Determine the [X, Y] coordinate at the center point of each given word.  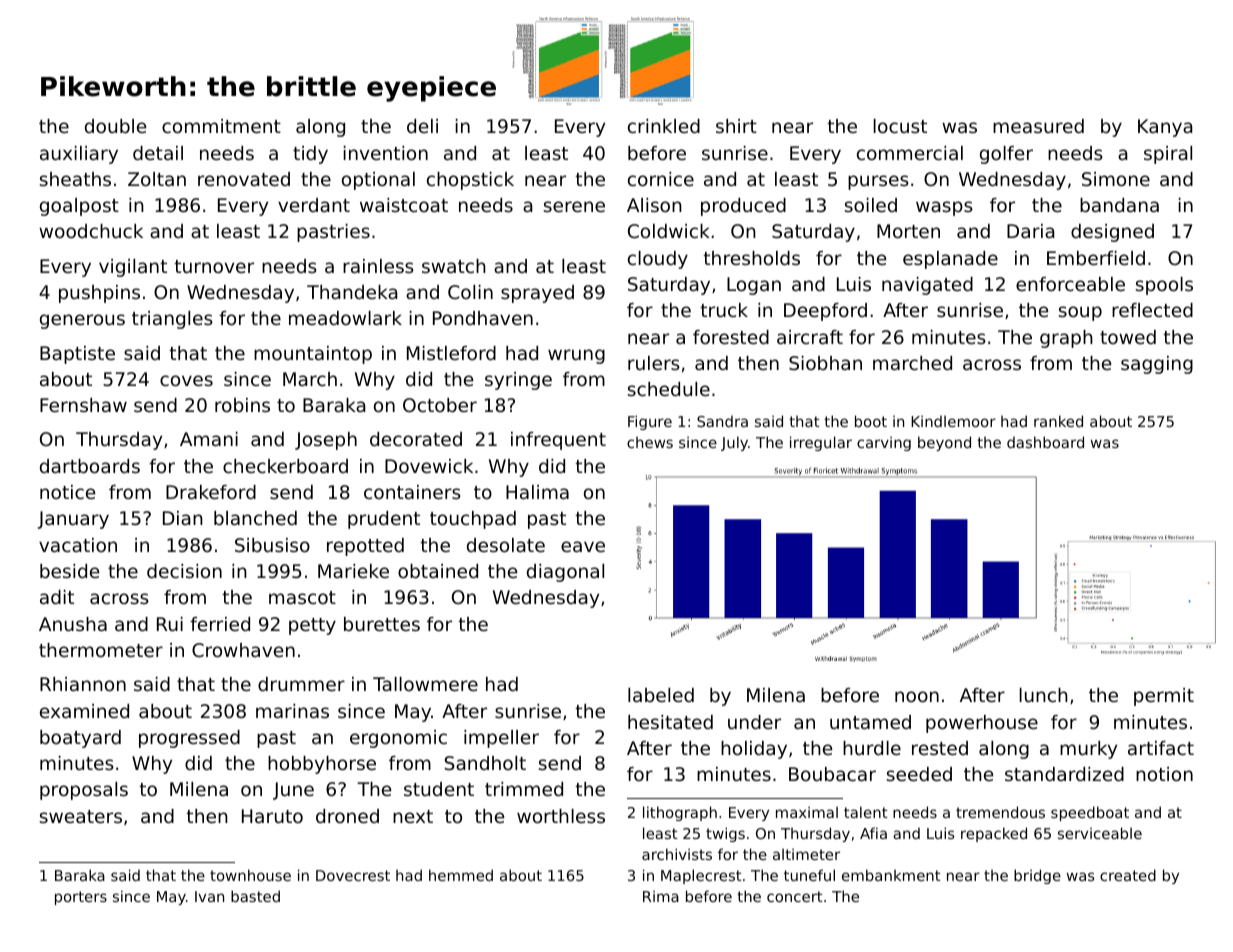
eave [583, 546]
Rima [661, 896]
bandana [1119, 205]
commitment [221, 126]
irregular [821, 443]
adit [57, 597]
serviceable [1100, 833]
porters [81, 898]
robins [242, 405]
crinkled [664, 126]
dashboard [1045, 442]
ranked [1058, 421]
